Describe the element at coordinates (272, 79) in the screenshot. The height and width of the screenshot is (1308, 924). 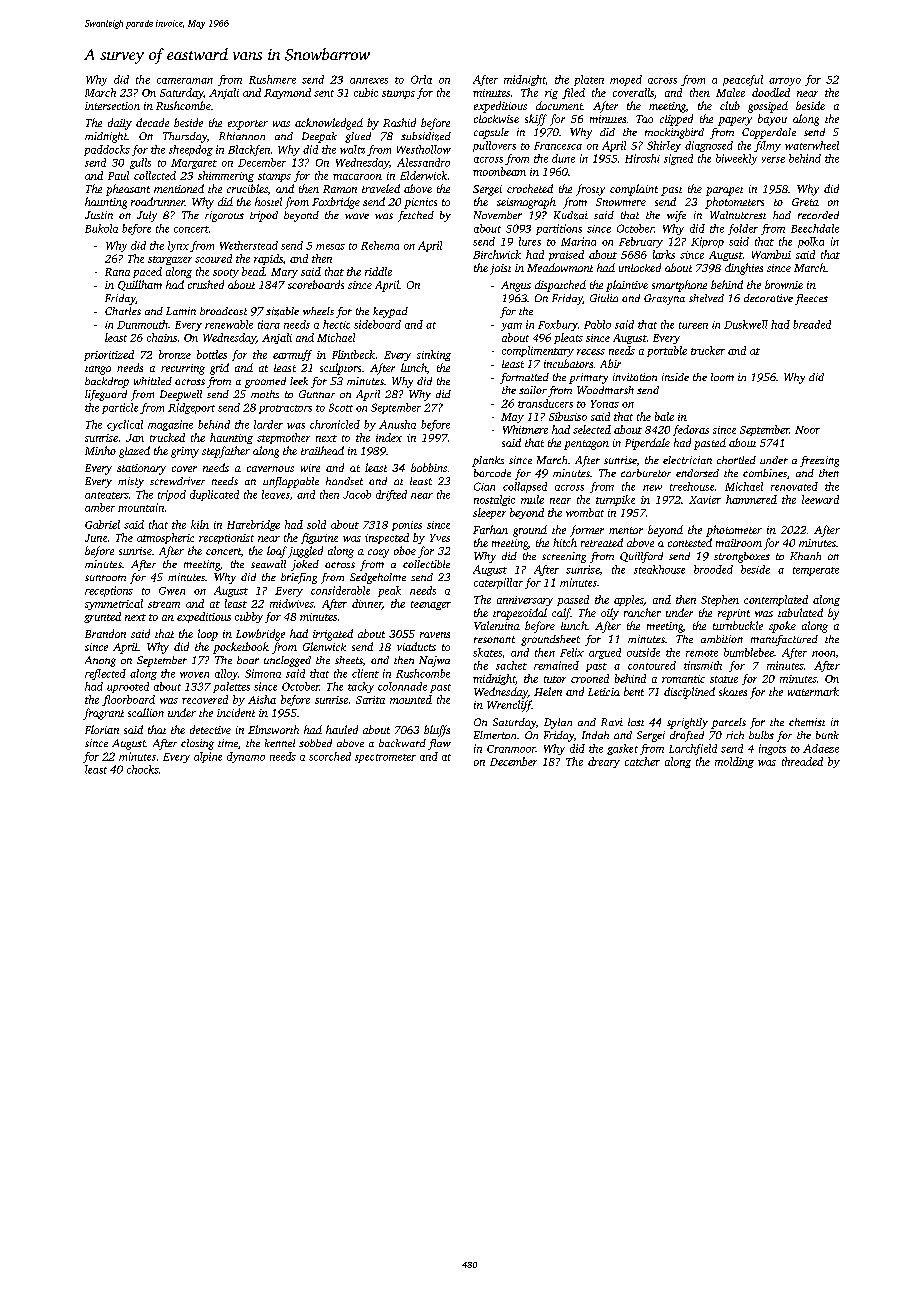
I see `Rushmere` at that location.
